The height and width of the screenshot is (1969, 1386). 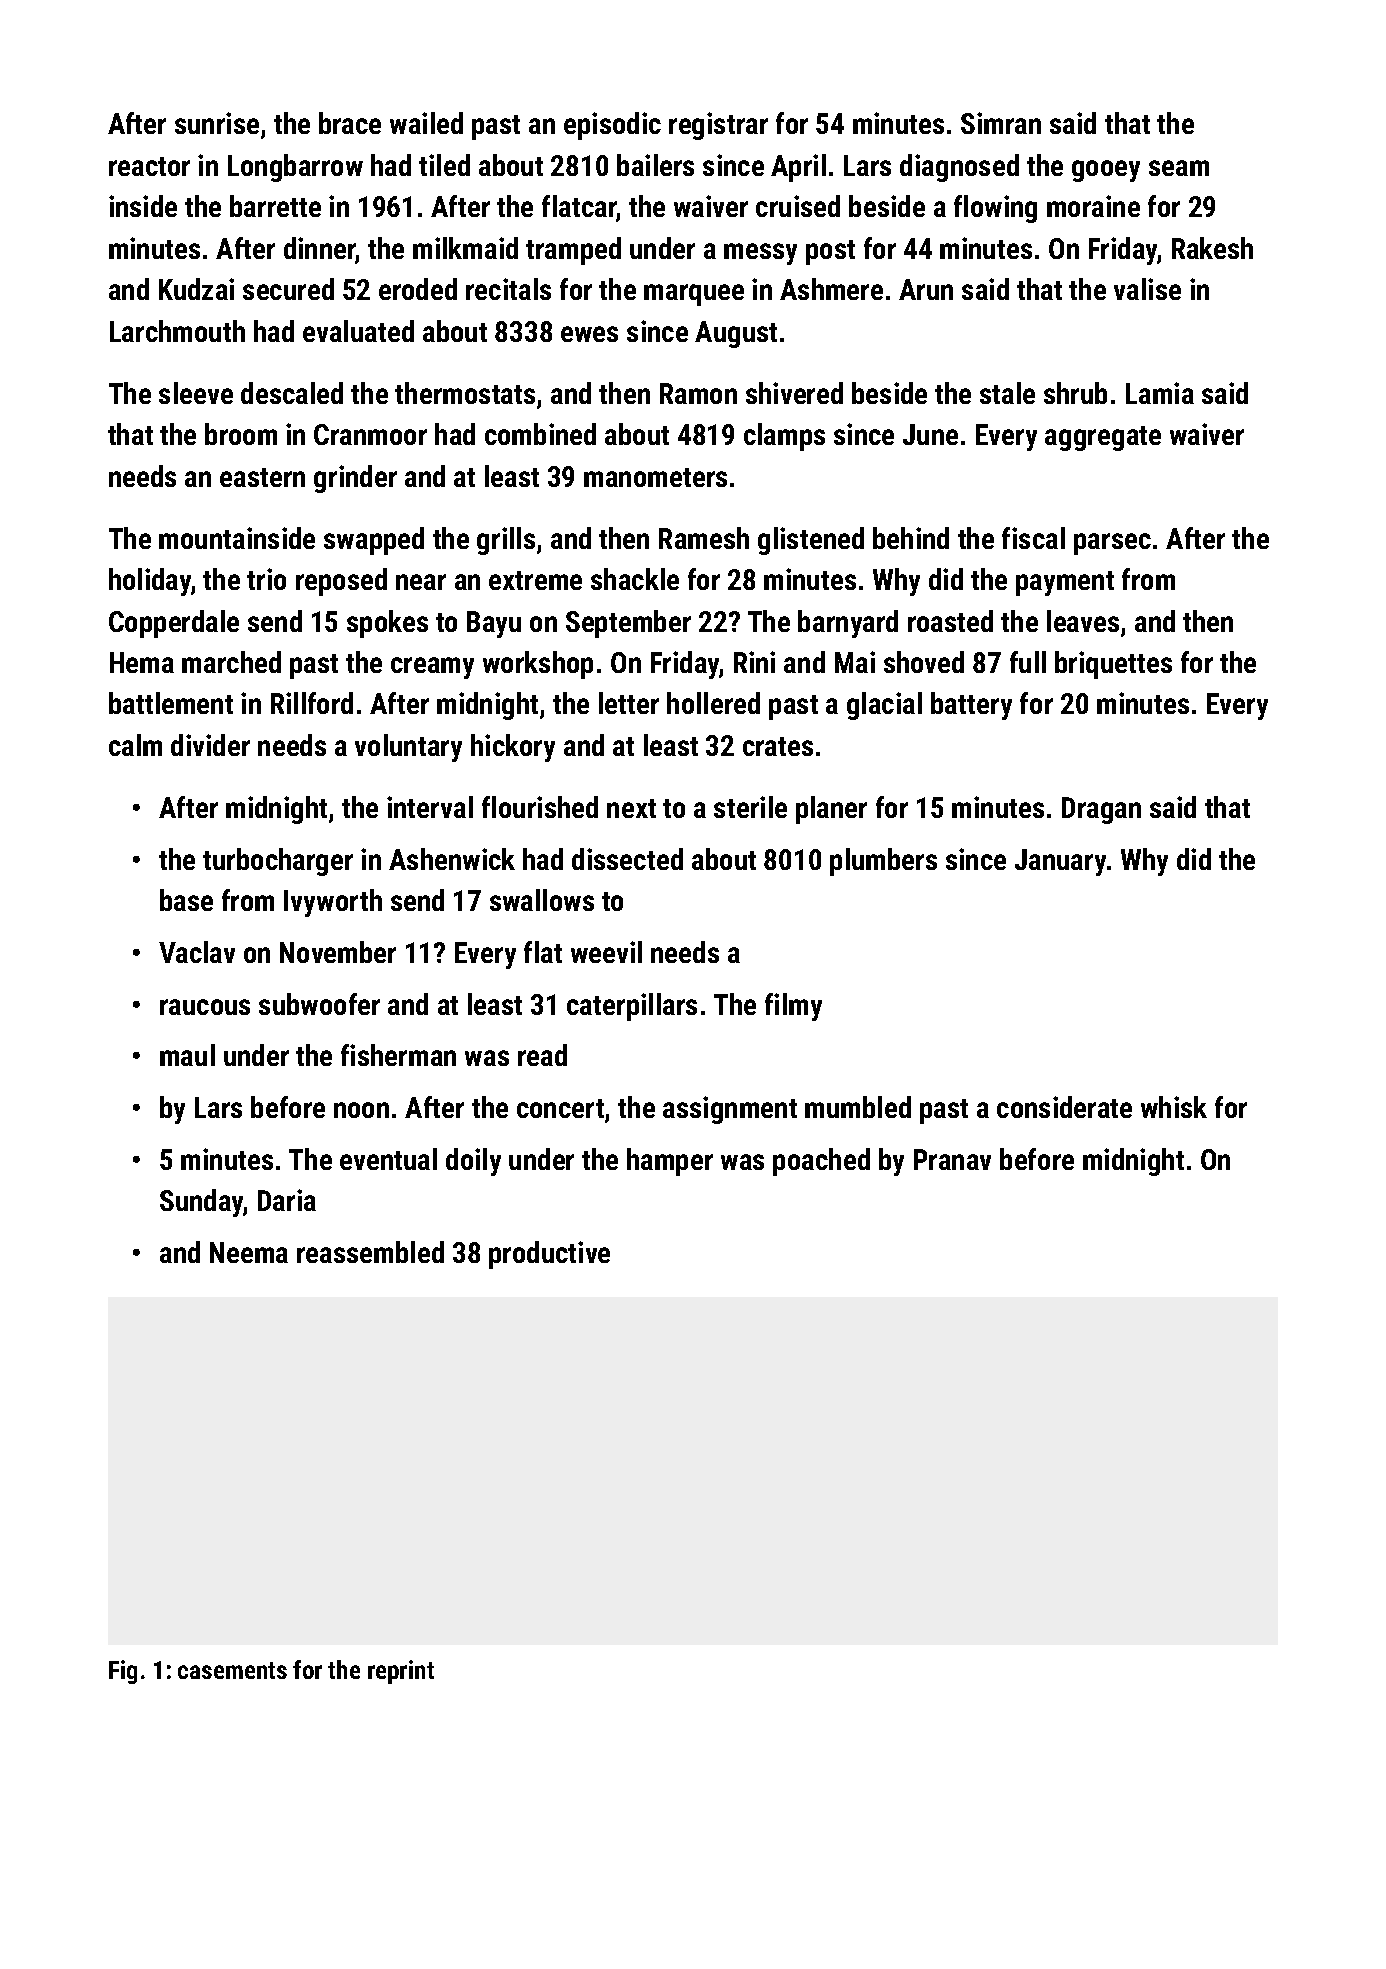 I want to click on Lamia, so click(x=1160, y=393).
